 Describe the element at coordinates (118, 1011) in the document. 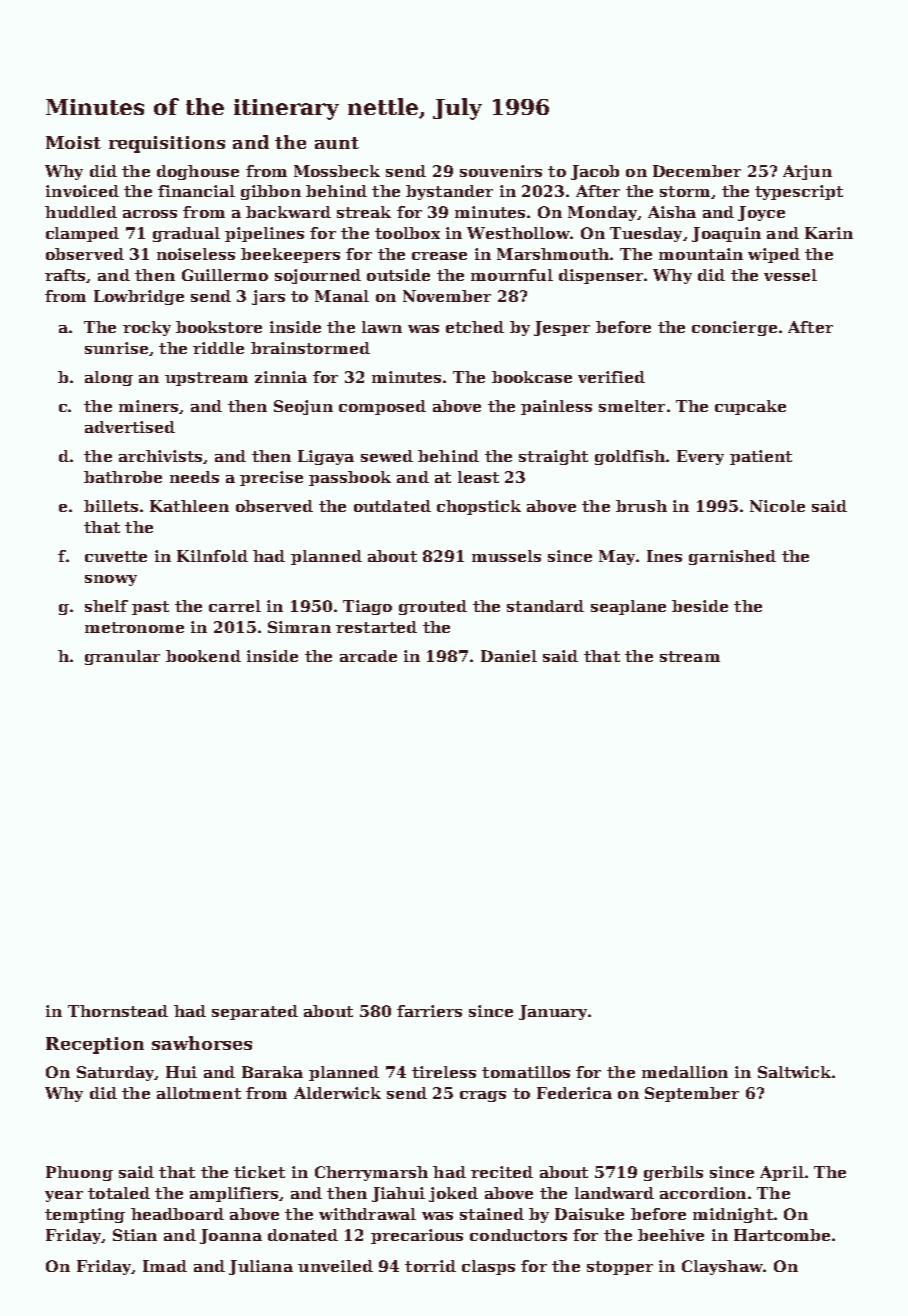

I see `Thornstead` at that location.
